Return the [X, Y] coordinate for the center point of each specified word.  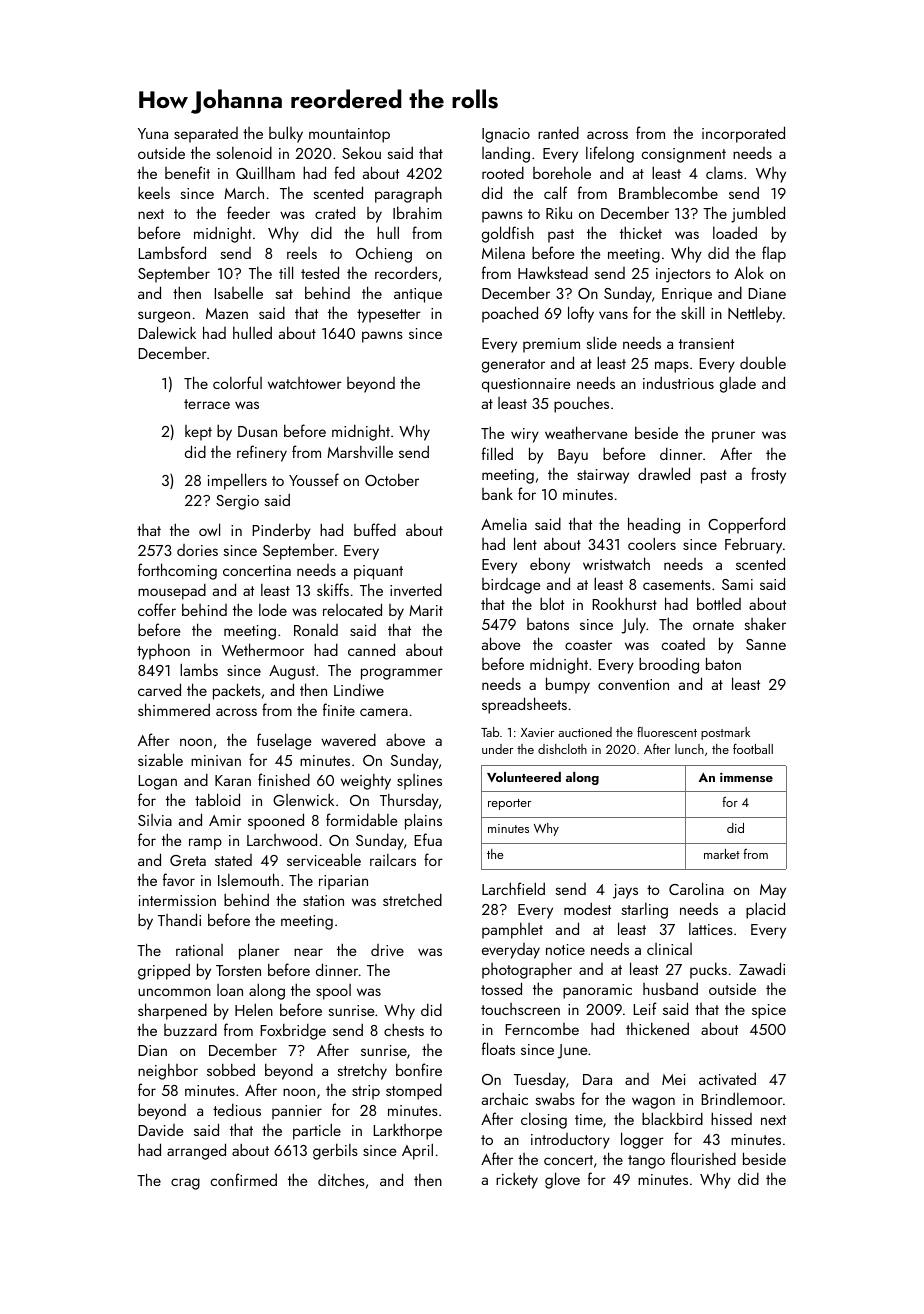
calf [555, 192]
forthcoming [177, 571]
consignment [684, 155]
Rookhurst [625, 603]
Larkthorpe [408, 1131]
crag [185, 1184]
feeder [248, 212]
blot [552, 603]
